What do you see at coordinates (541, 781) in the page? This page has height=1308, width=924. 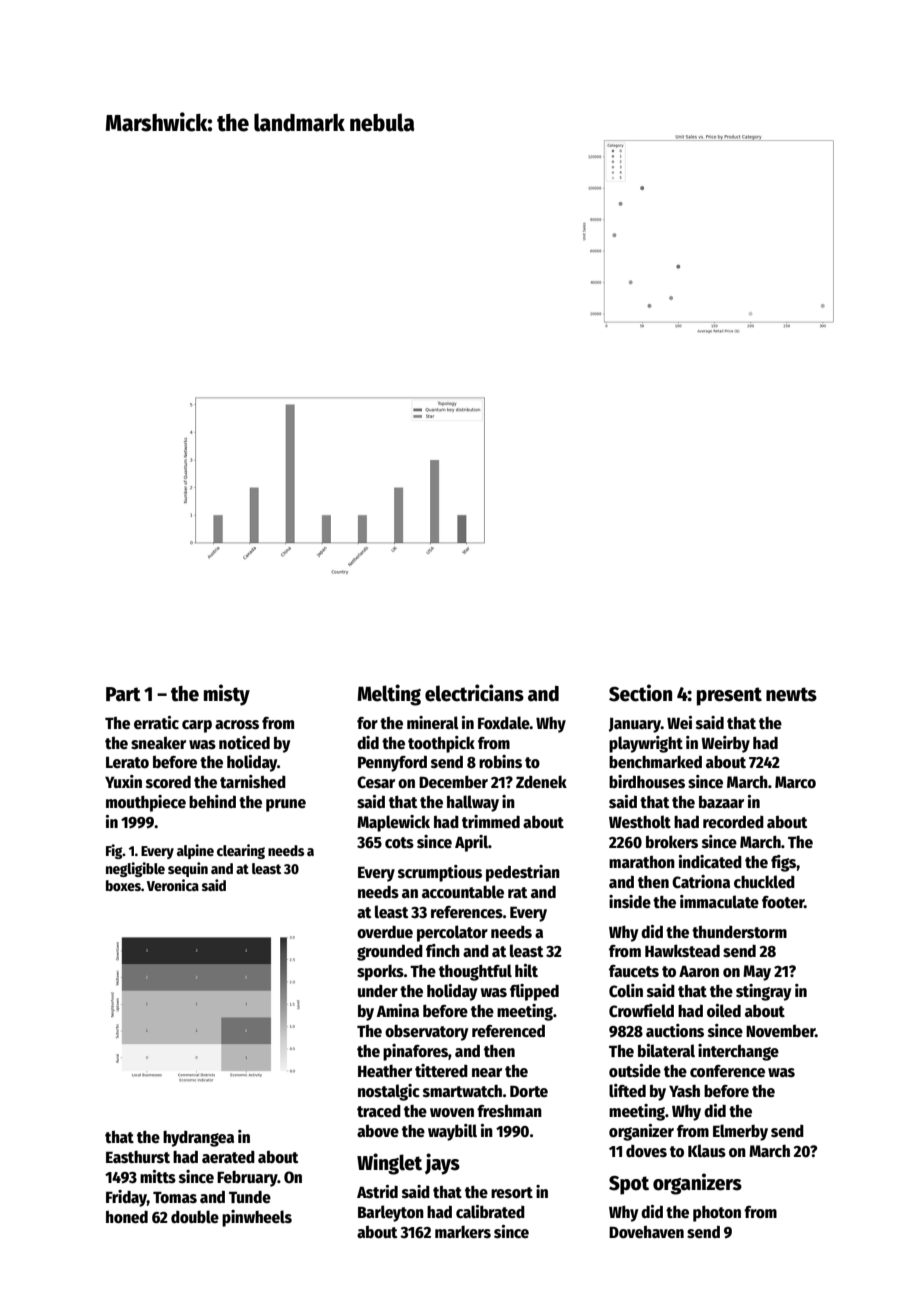 I see `Zdenek` at bounding box center [541, 781].
